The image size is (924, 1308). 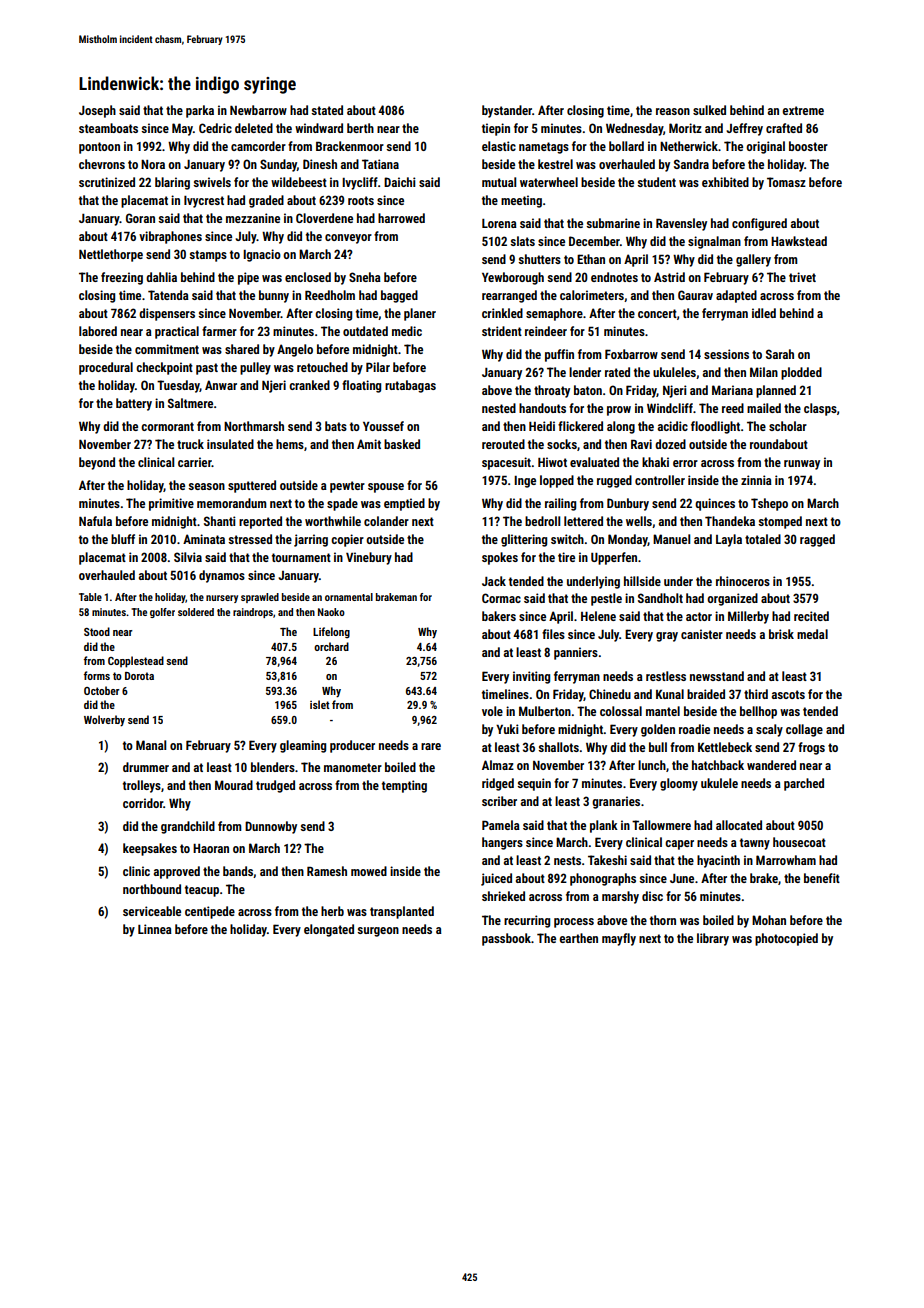 What do you see at coordinates (404, 786) in the screenshot?
I see `tempting` at bounding box center [404, 786].
